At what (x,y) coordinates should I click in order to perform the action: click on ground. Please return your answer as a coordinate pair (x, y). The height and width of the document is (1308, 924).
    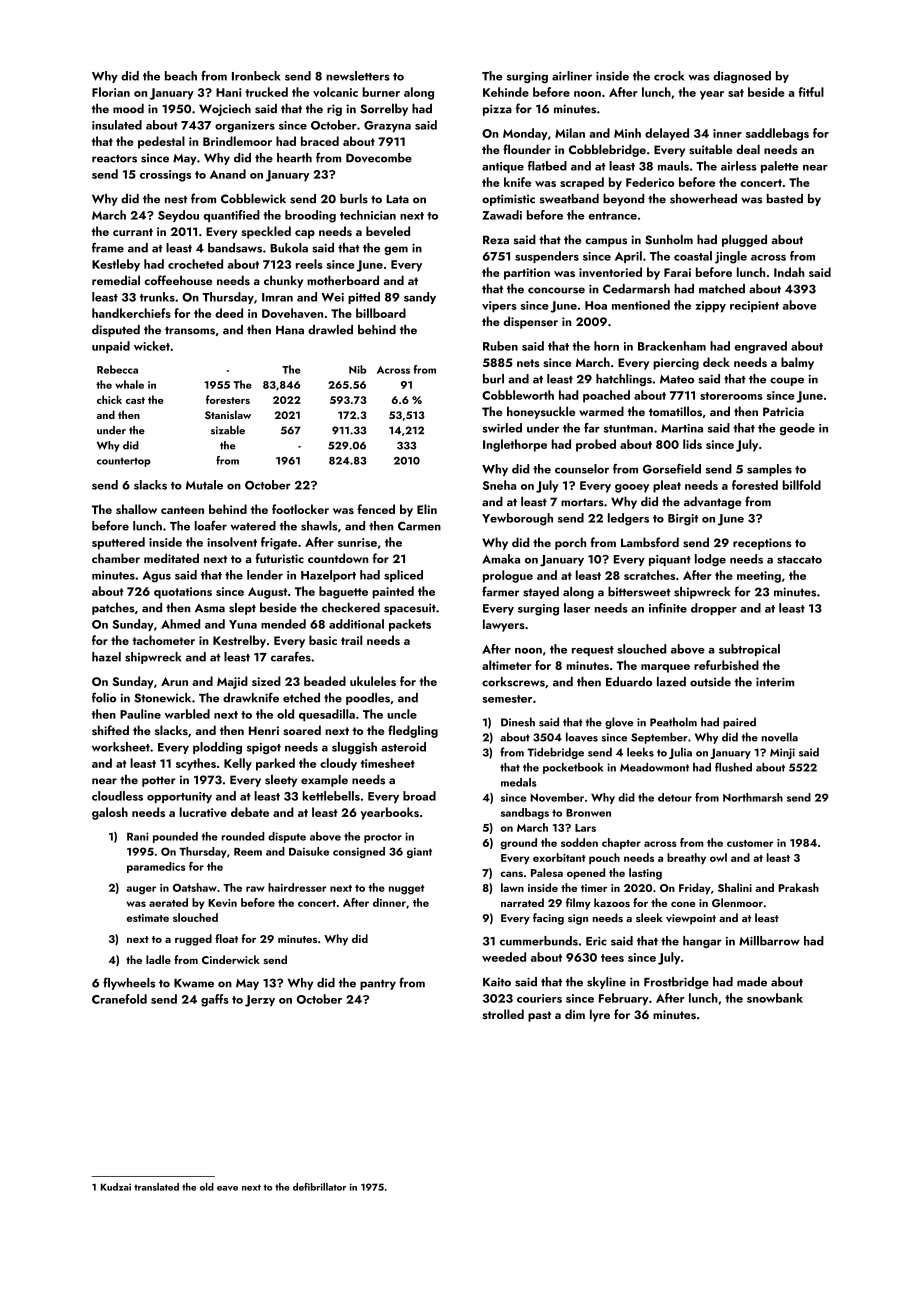
    Looking at the image, I should click on (519, 844).
